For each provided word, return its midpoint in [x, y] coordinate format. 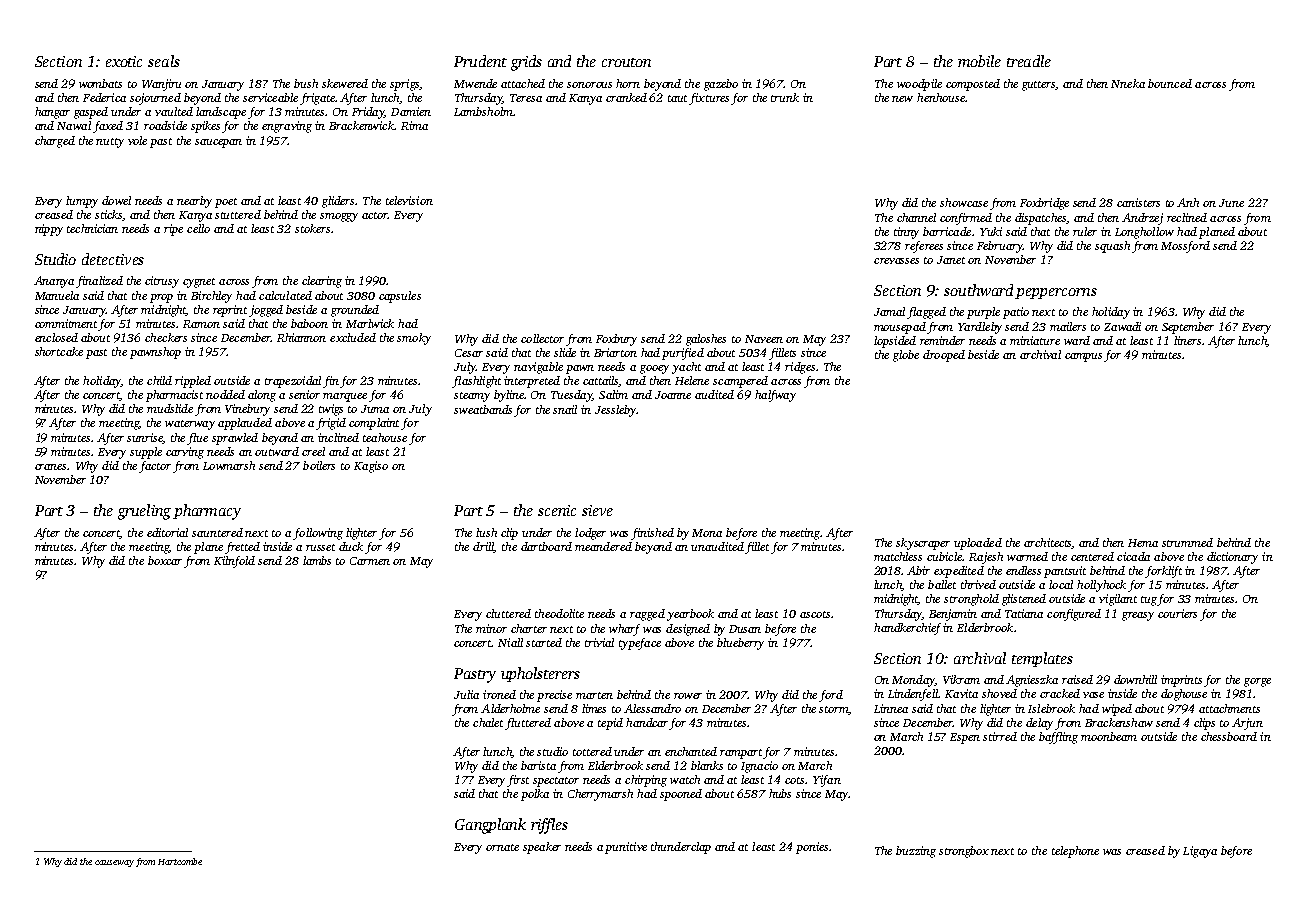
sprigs [404, 85]
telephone [1075, 852]
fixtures [709, 99]
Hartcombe [180, 861]
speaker [542, 848]
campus [1083, 357]
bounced [1170, 83]
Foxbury [616, 340]
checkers [166, 337]
